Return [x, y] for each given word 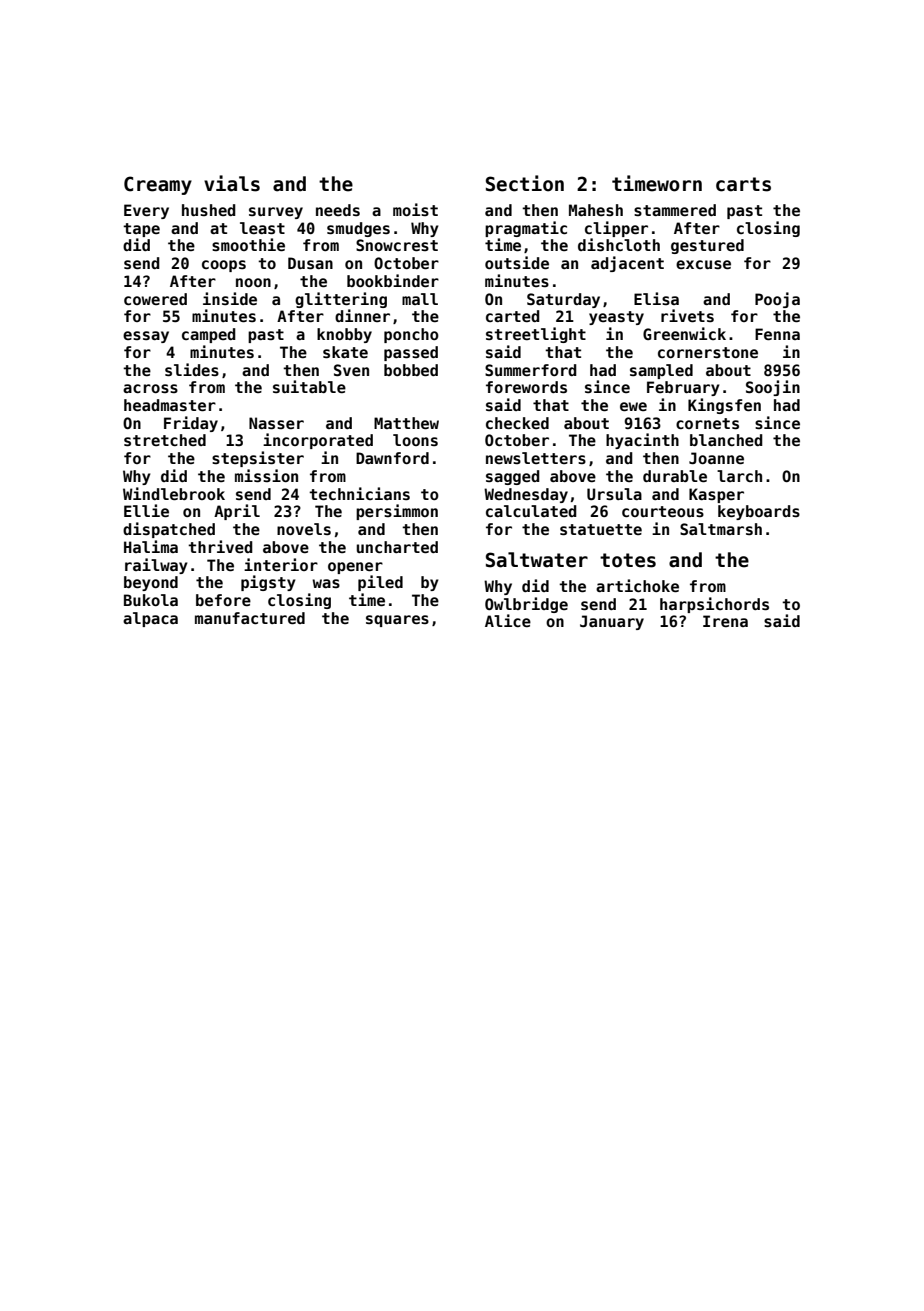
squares [397, 621]
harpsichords [714, 605]
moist [415, 209]
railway [156, 566]
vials [232, 183]
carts [743, 184]
